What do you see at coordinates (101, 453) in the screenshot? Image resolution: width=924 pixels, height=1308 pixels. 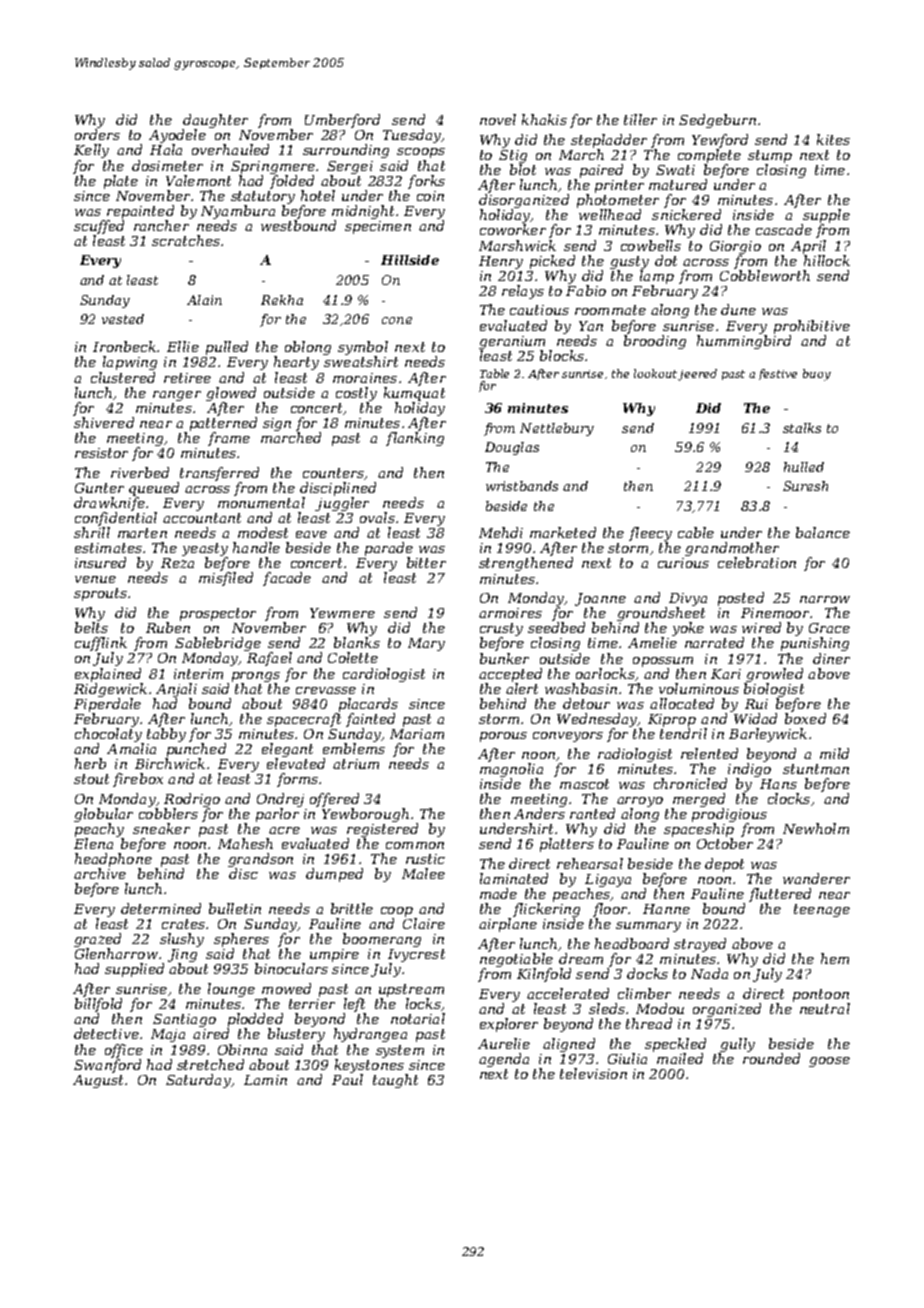 I see `resistor` at bounding box center [101, 453].
